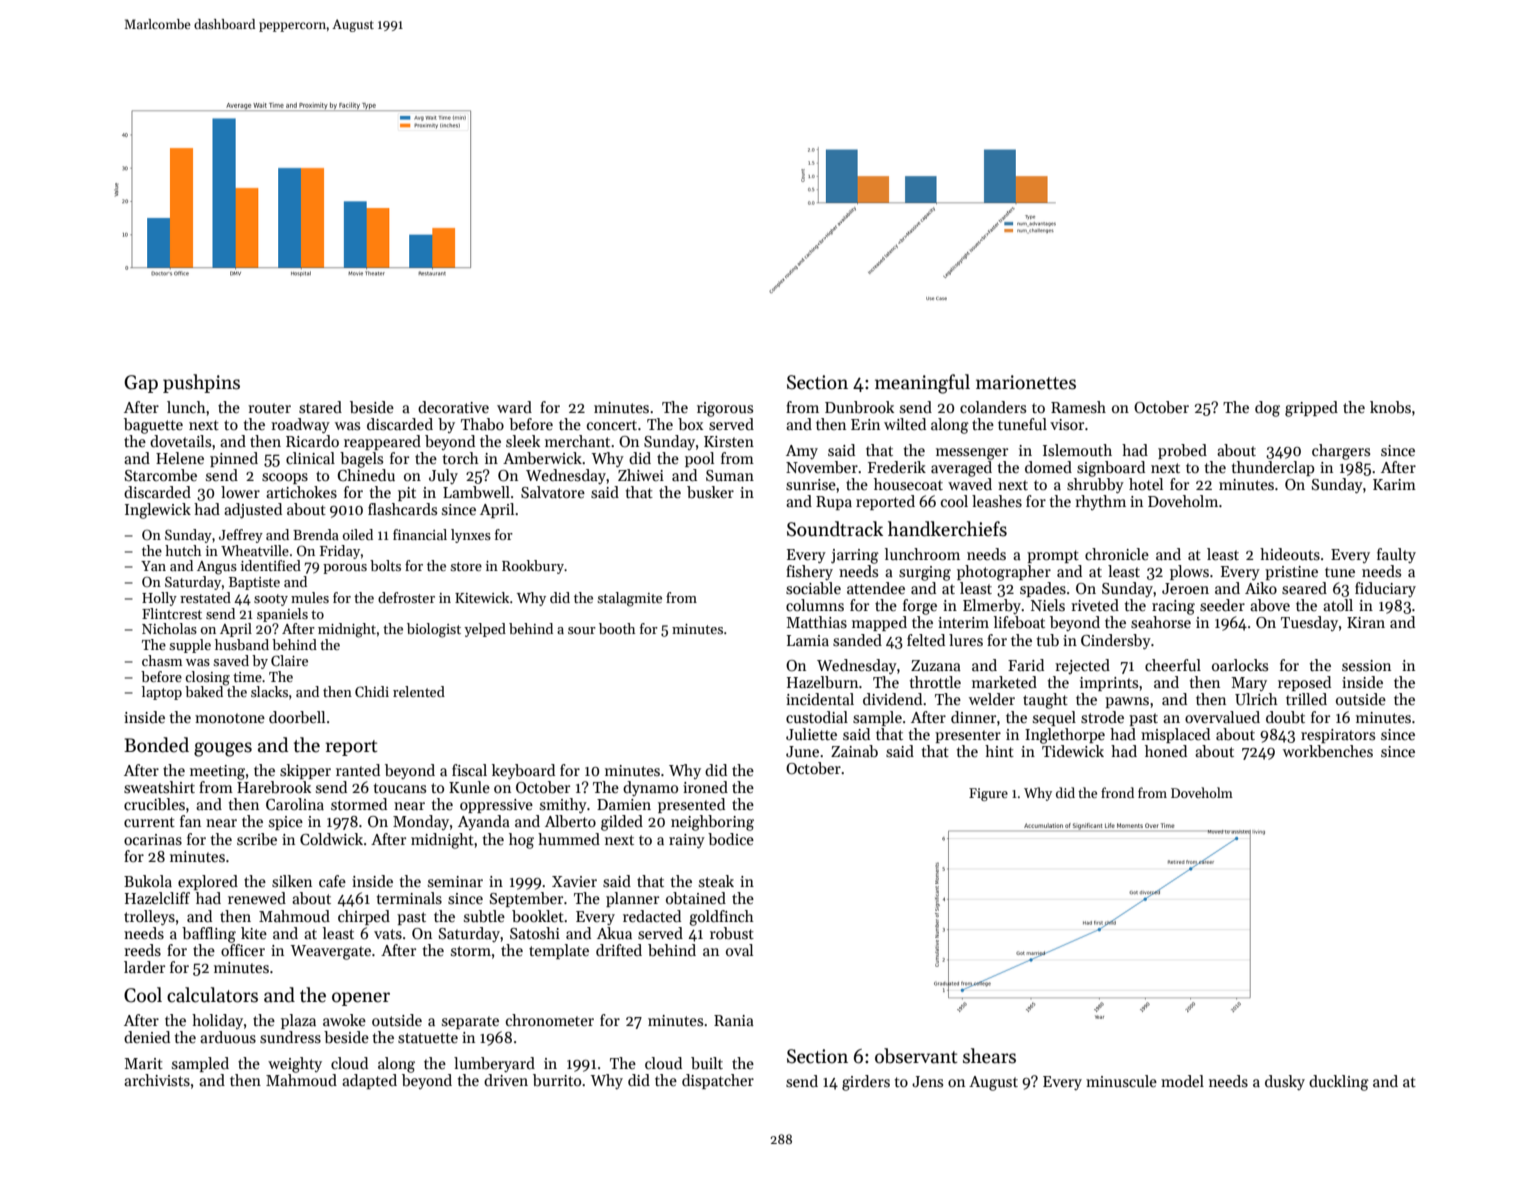  Describe the element at coordinates (725, 409) in the page. I see `rigorous` at that location.
